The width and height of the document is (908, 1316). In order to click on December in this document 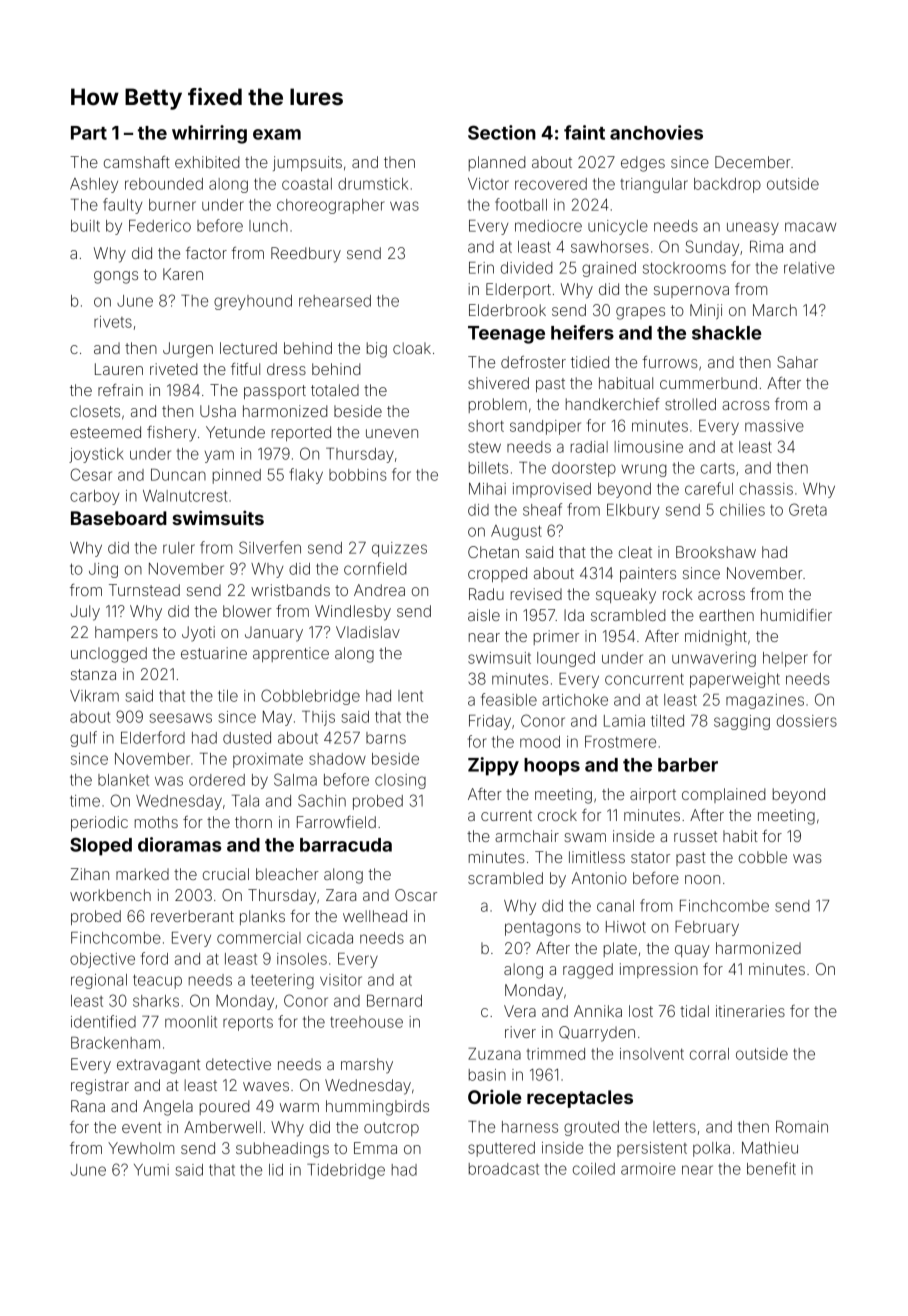, I will do `click(753, 162)`.
